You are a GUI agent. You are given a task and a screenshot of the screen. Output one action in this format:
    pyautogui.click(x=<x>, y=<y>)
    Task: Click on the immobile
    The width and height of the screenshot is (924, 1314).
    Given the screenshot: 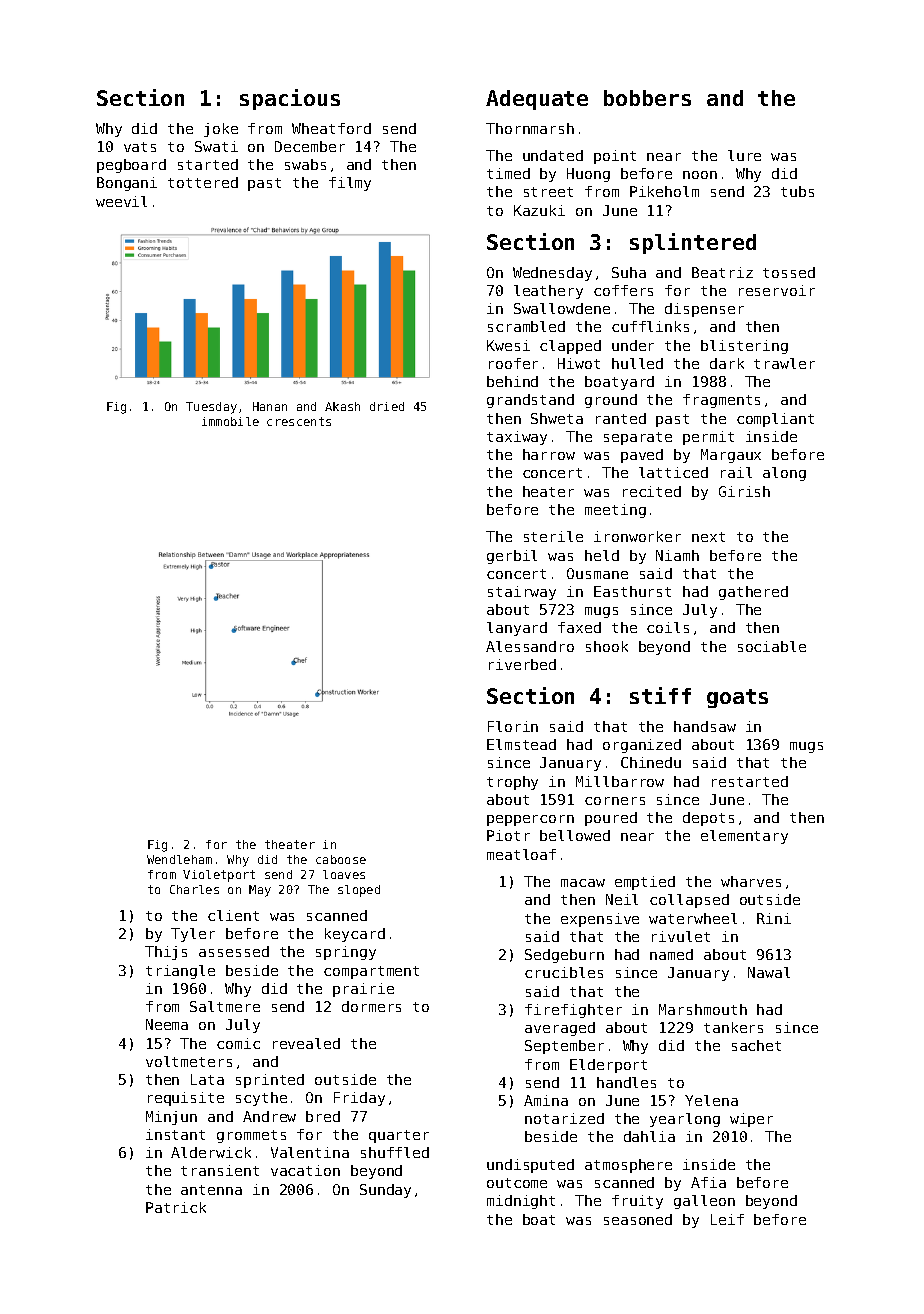 What is the action you would take?
    pyautogui.click(x=230, y=421)
